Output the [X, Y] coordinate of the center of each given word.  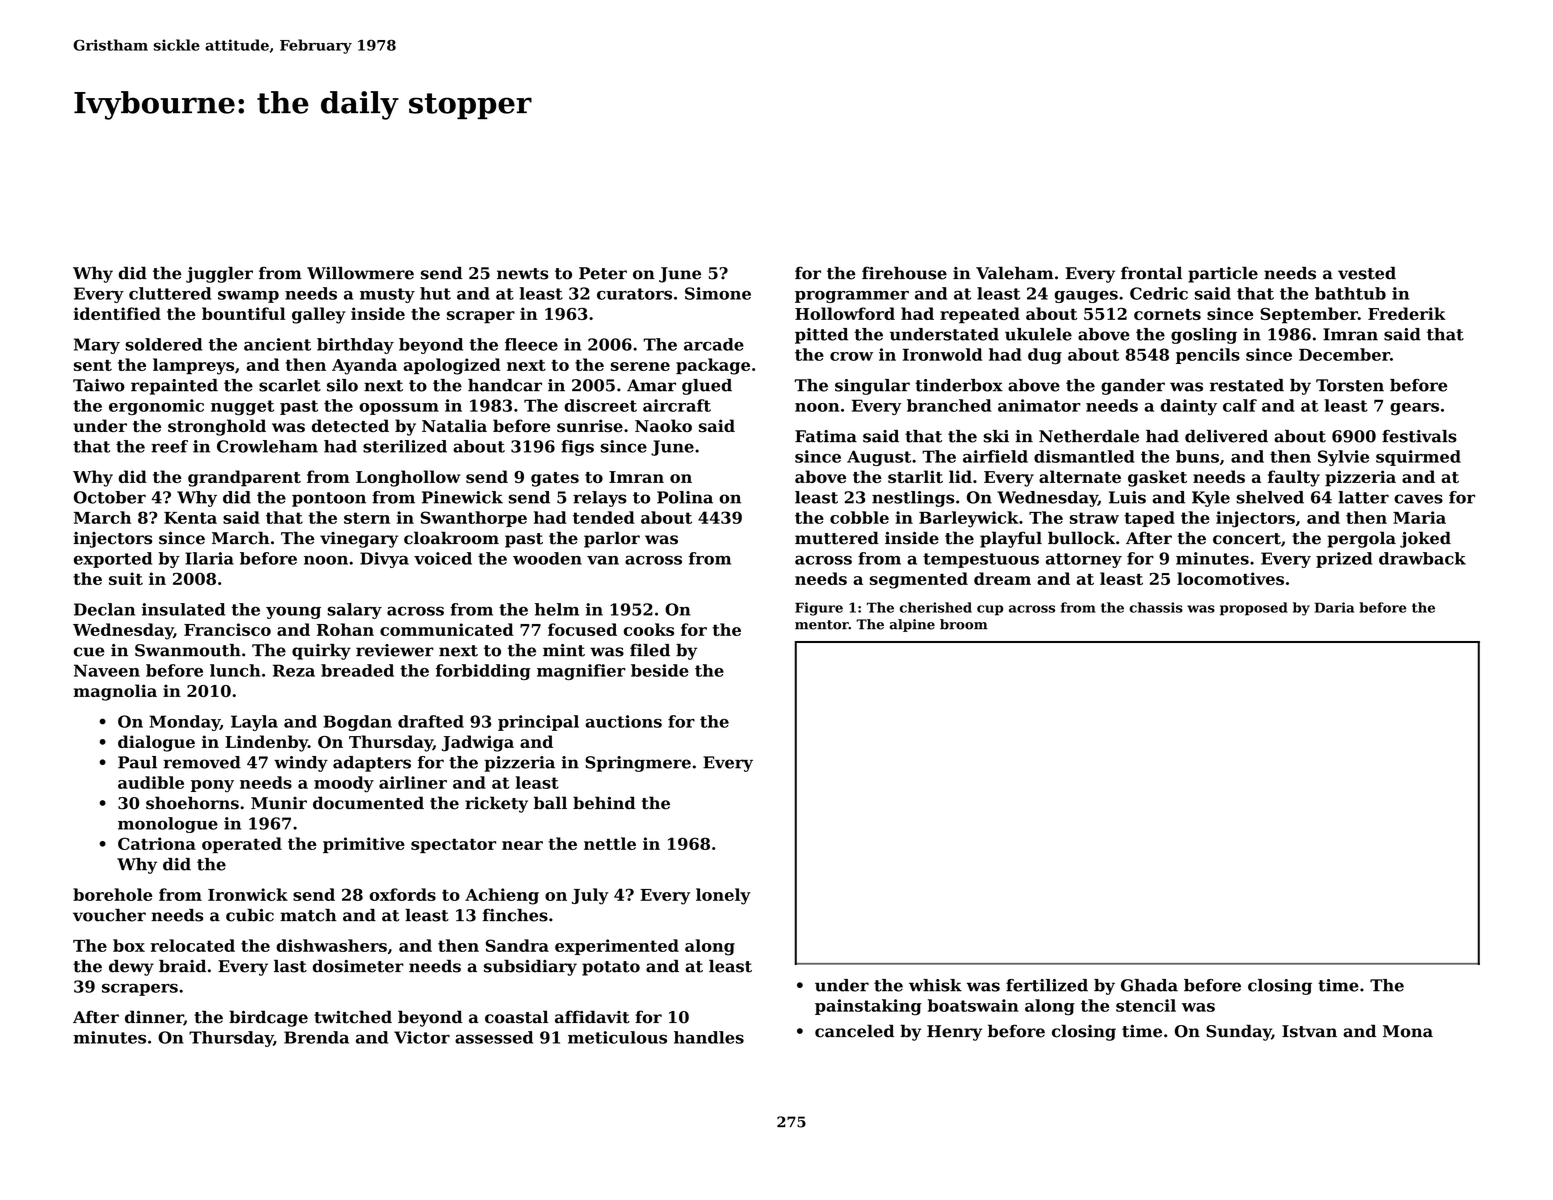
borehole [112, 894]
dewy [131, 967]
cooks [648, 629]
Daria [1334, 607]
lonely [723, 896]
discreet [600, 405]
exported [113, 560]
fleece [531, 344]
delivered [1226, 436]
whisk [935, 985]
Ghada [1149, 985]
